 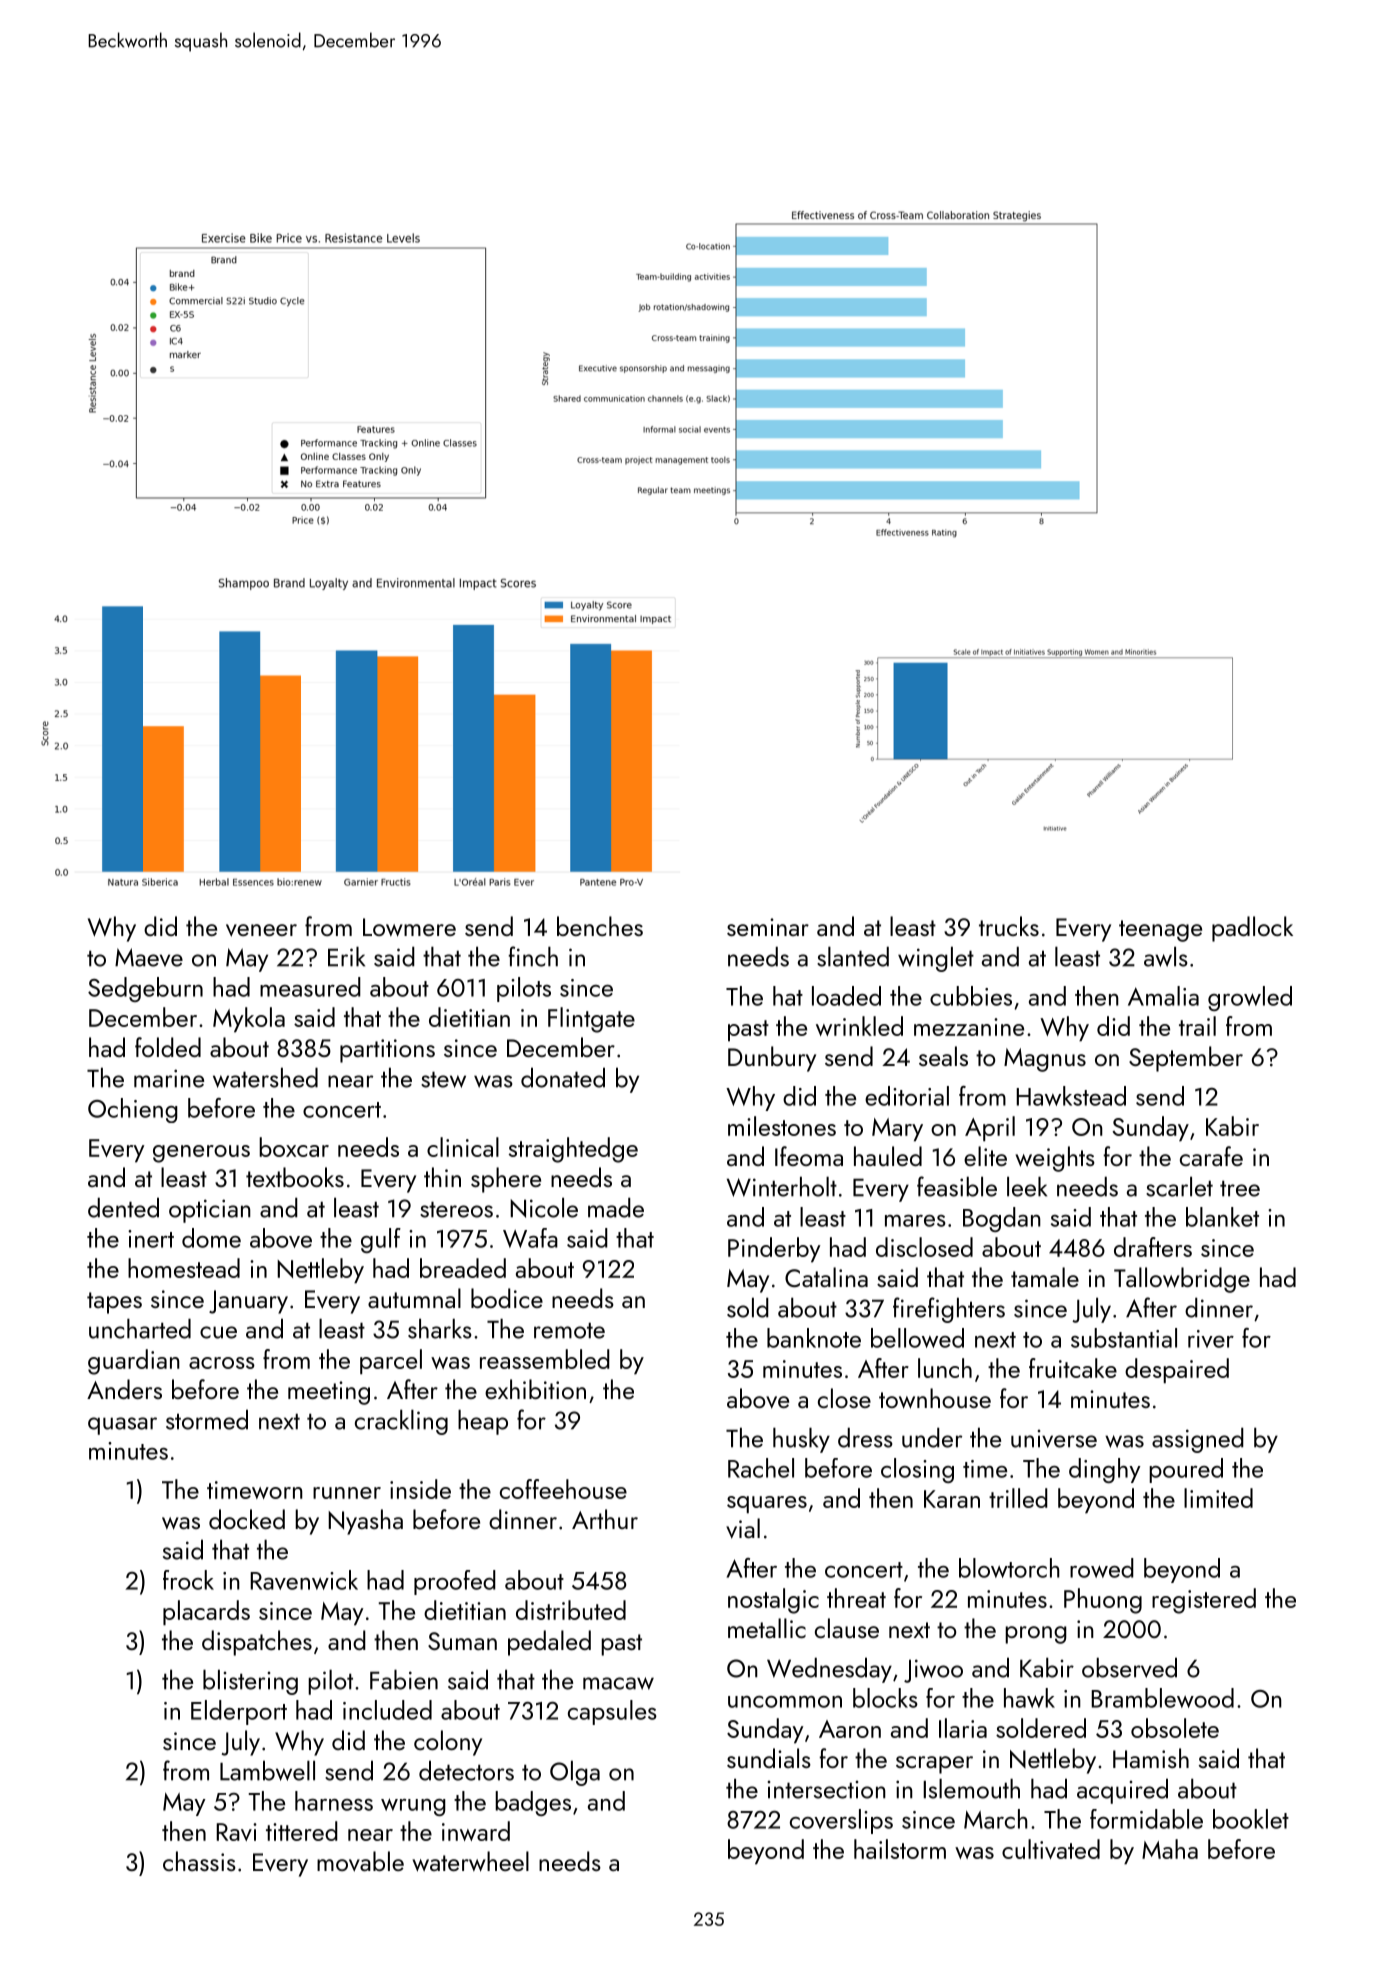 I want to click on rowed, so click(x=1102, y=1568).
